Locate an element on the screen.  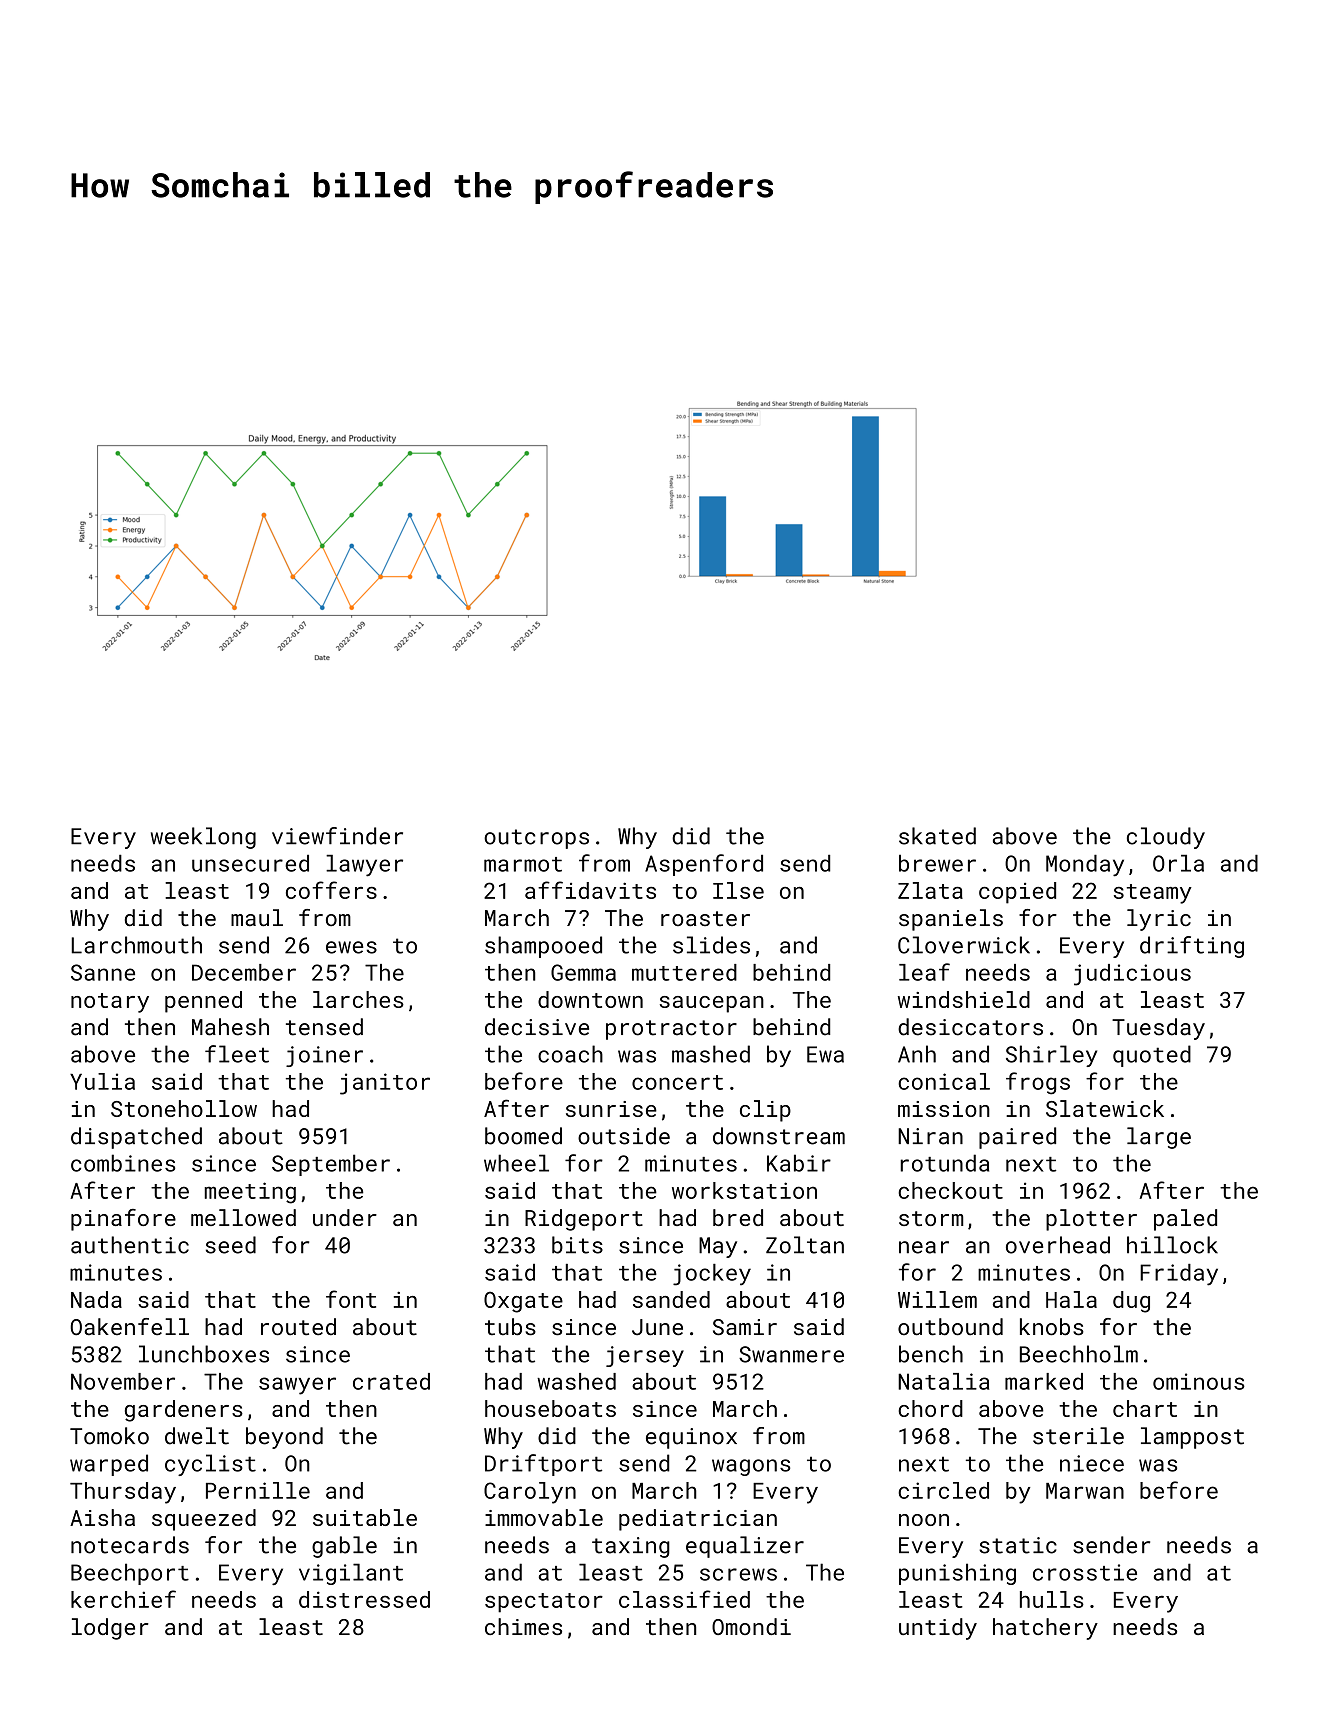
hatchery is located at coordinates (1045, 1629).
